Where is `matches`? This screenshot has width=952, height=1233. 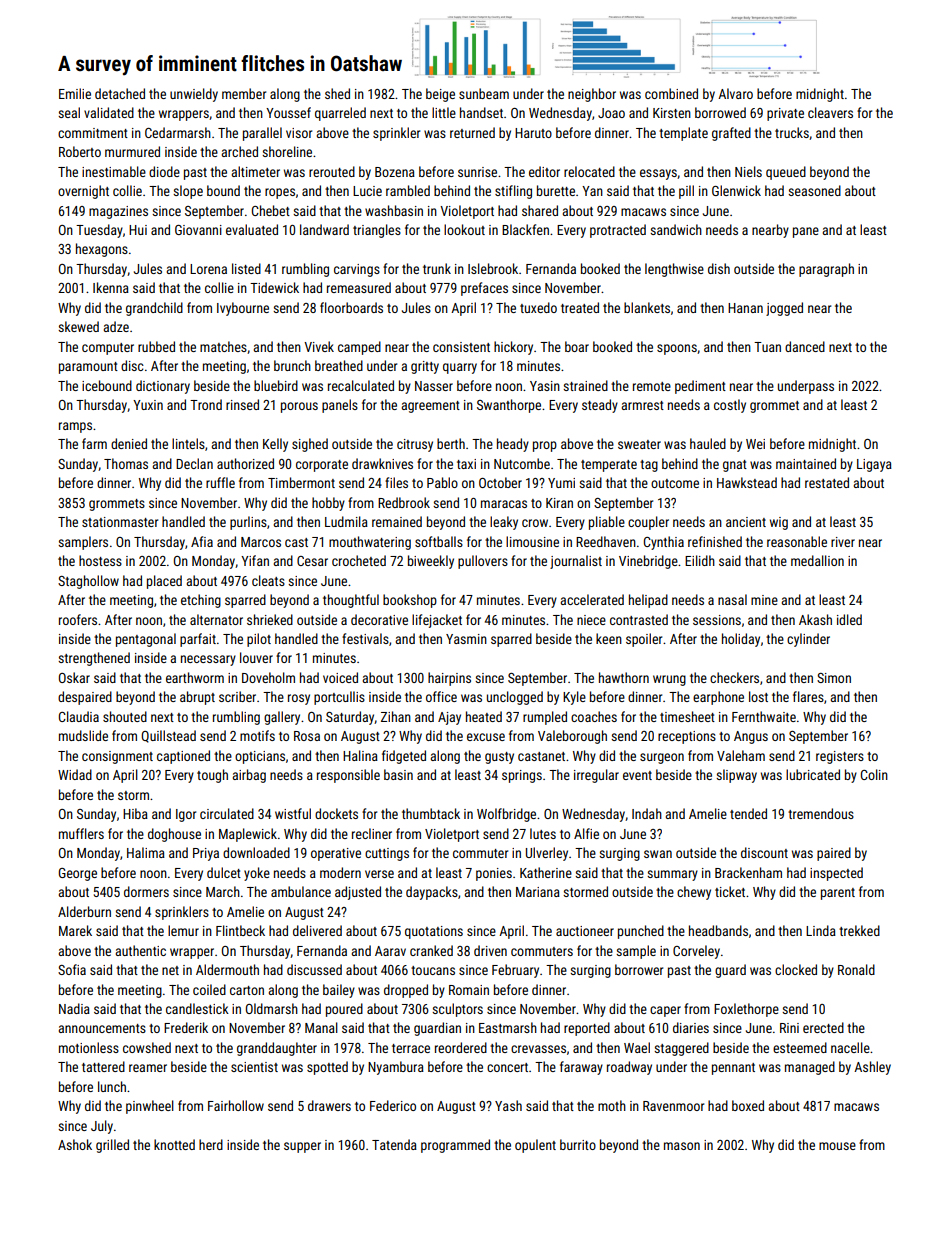
matches is located at coordinates (223, 346).
